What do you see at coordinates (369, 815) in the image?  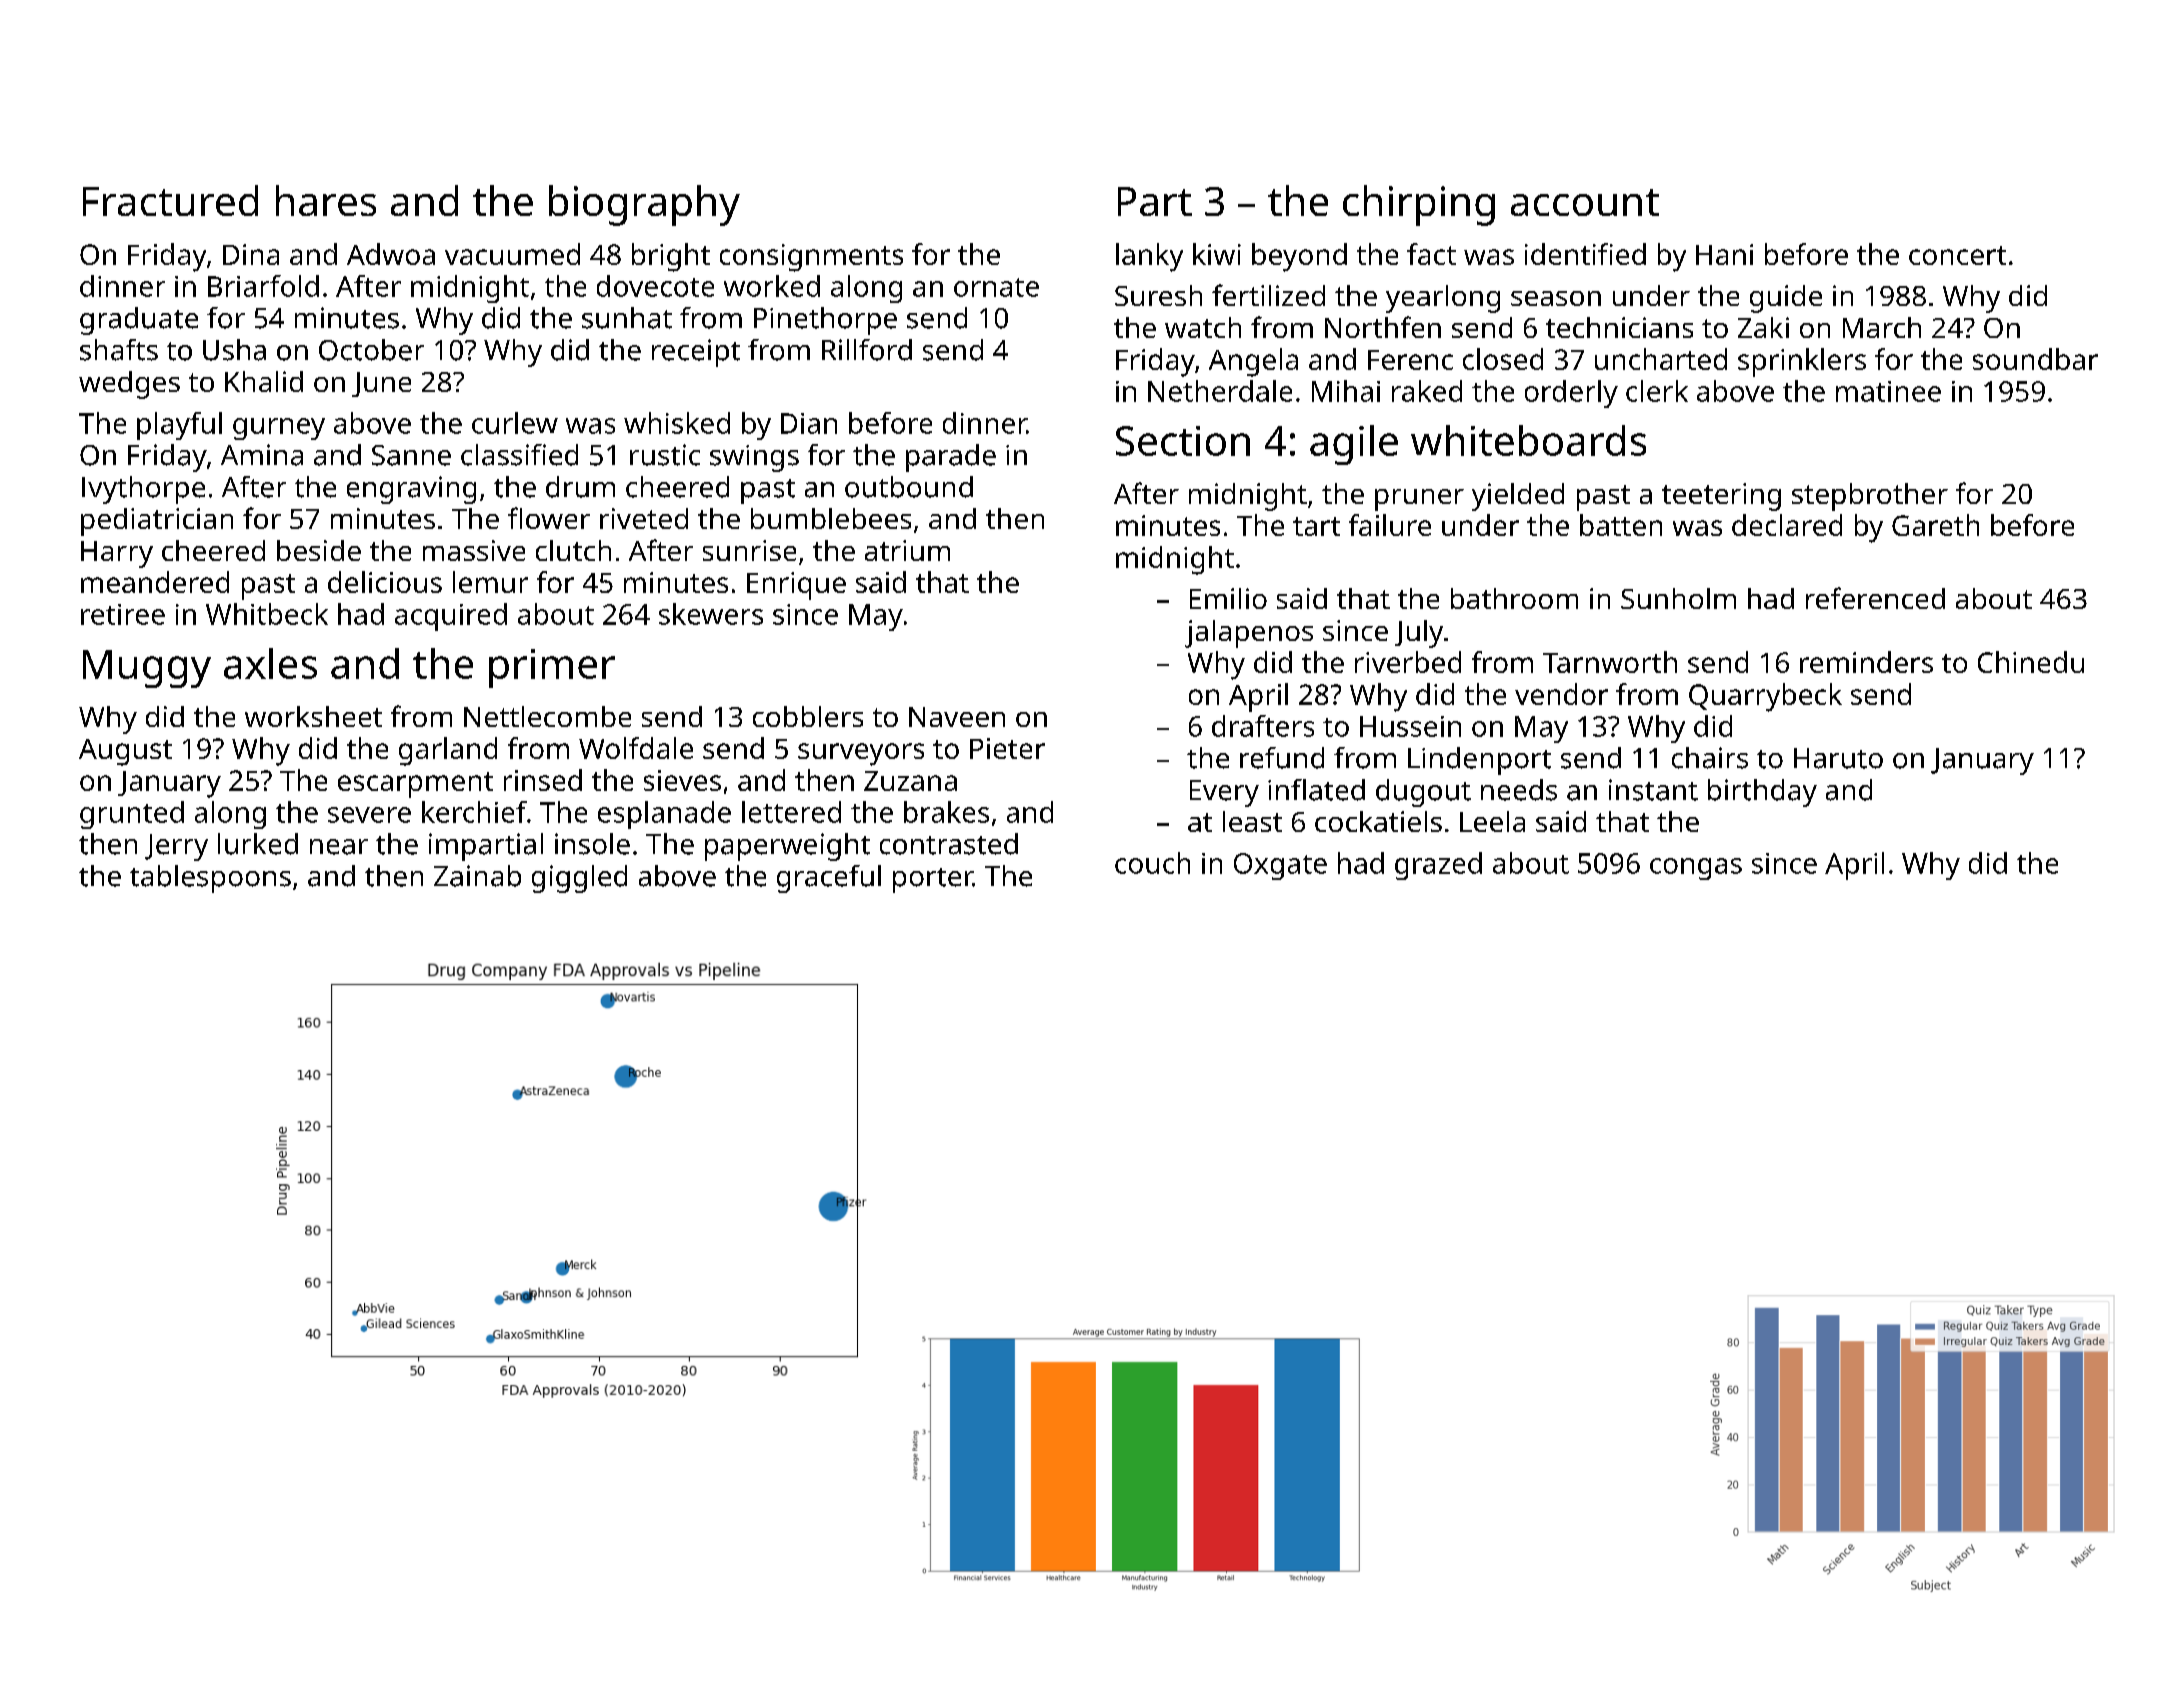 I see `severe` at bounding box center [369, 815].
